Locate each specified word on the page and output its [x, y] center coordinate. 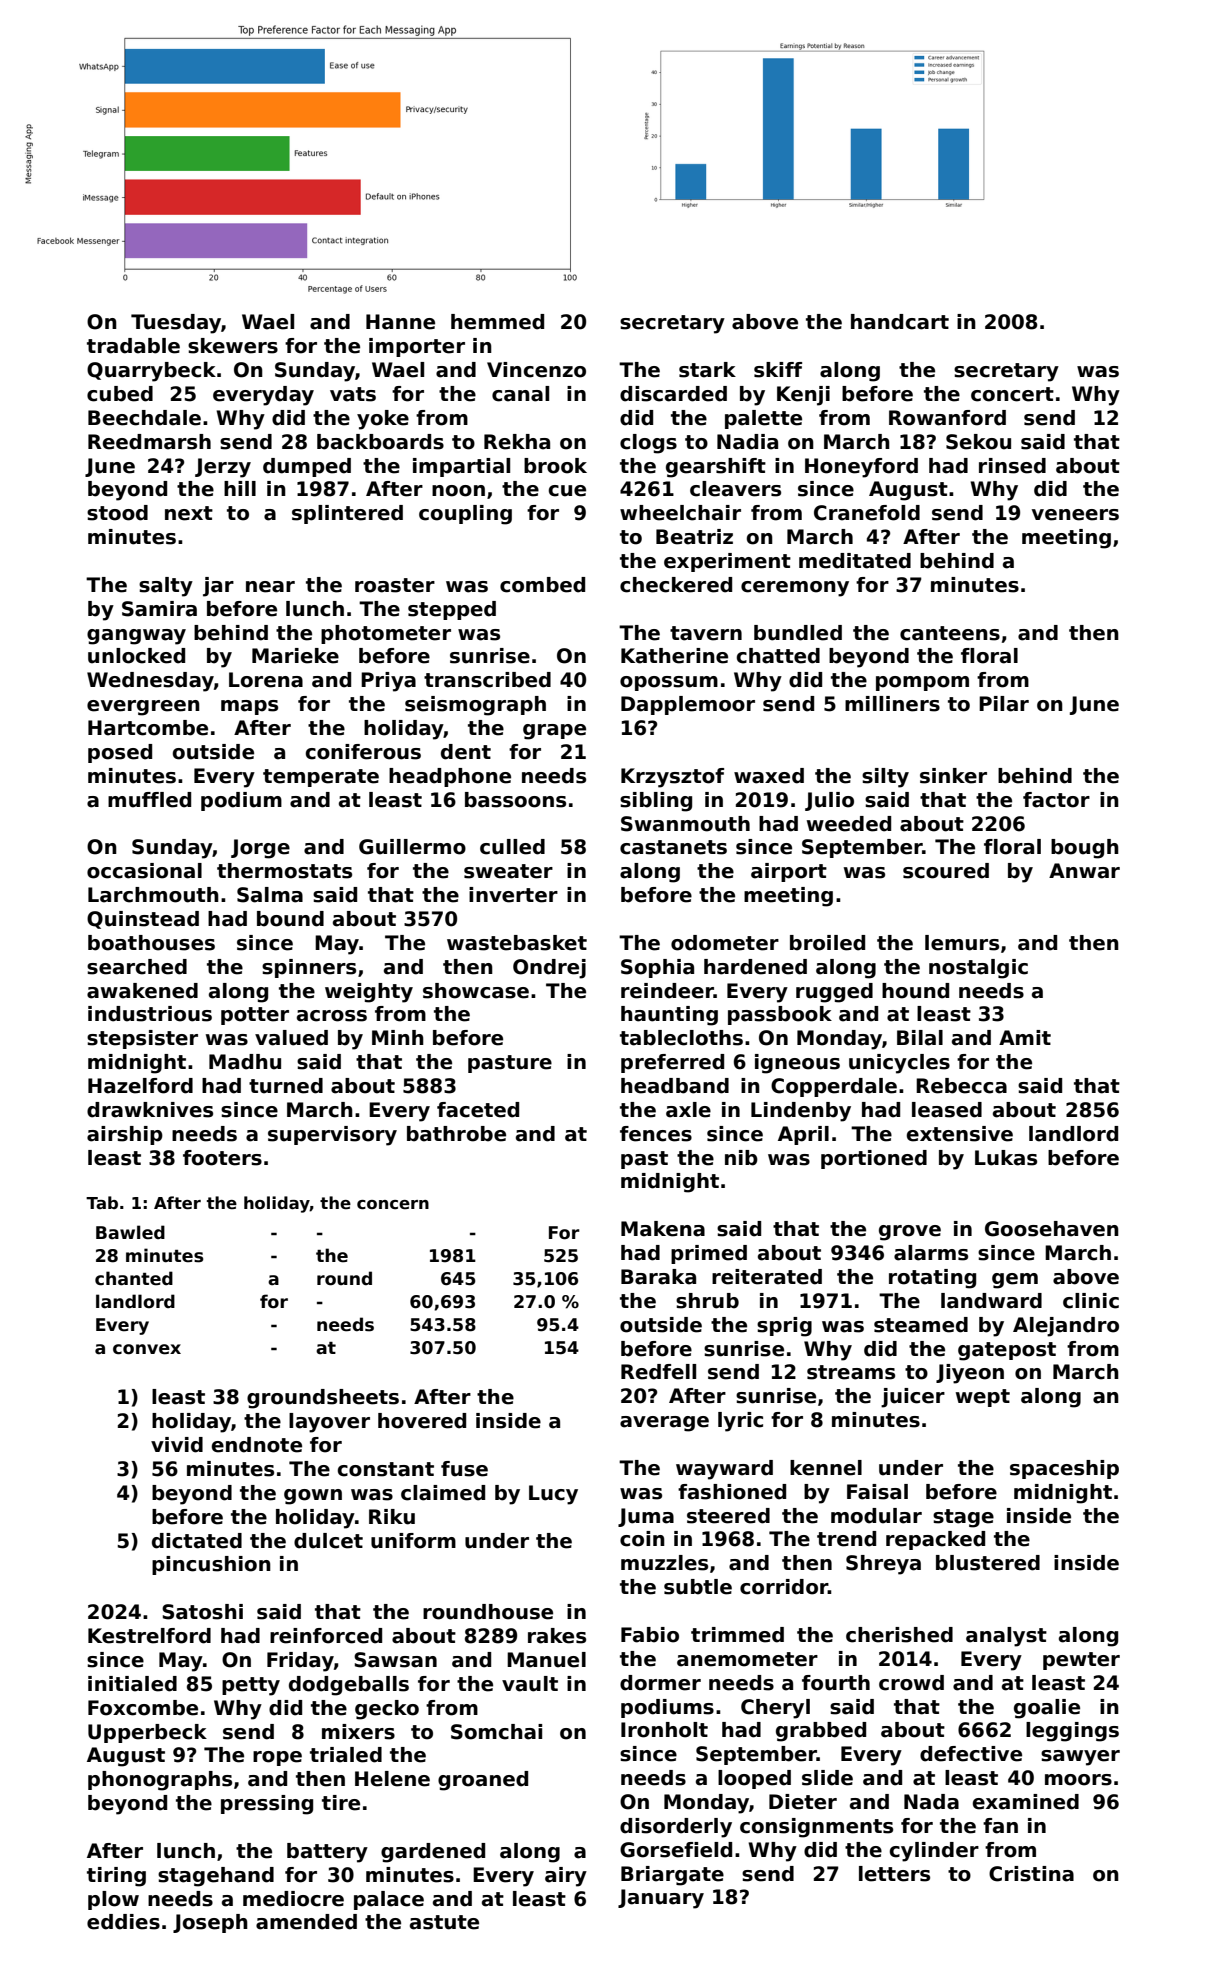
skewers [233, 346]
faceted [478, 1110]
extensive [960, 1134]
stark [707, 370]
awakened [142, 991]
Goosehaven [1052, 1229]
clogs [648, 444]
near [270, 587]
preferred [672, 1063]
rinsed [1012, 466]
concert [1012, 394]
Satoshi [202, 1612]
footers [222, 1158]
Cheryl [775, 1709]
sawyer [1080, 1758]
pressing [267, 1805]
